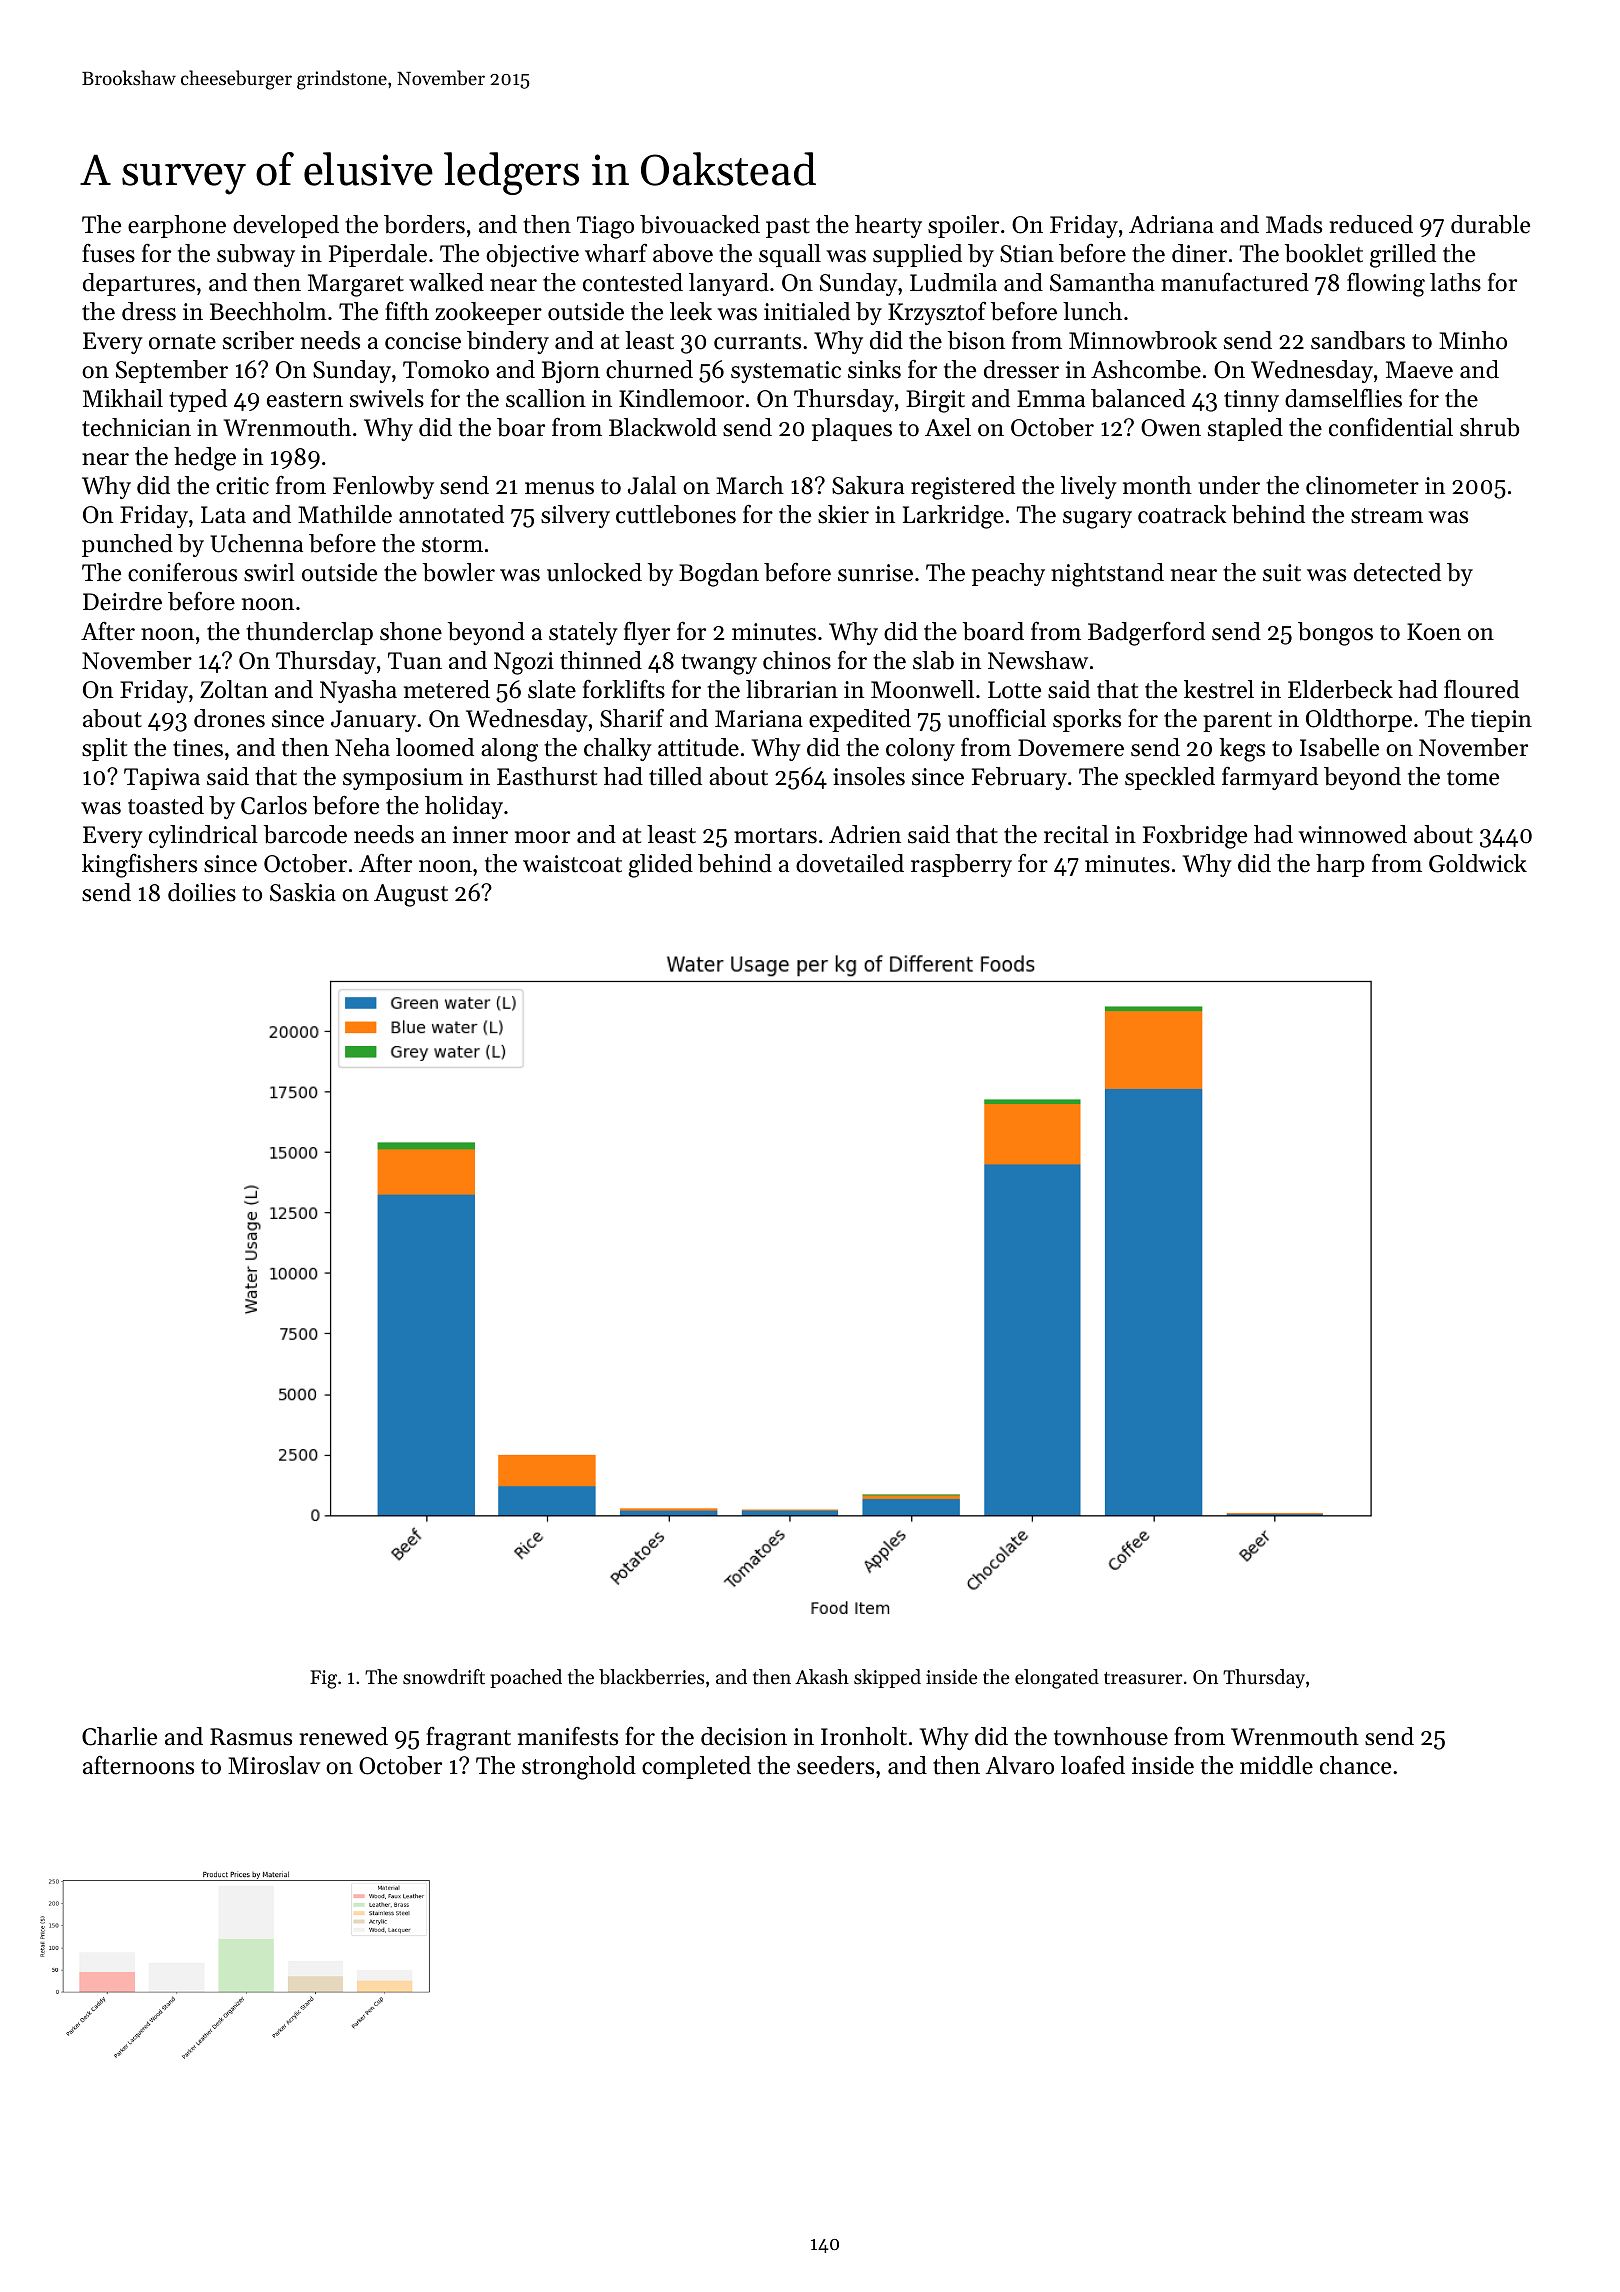 This screenshot has width=1620, height=2292. Describe the element at coordinates (1478, 863) in the screenshot. I see `Goldwick` at that location.
